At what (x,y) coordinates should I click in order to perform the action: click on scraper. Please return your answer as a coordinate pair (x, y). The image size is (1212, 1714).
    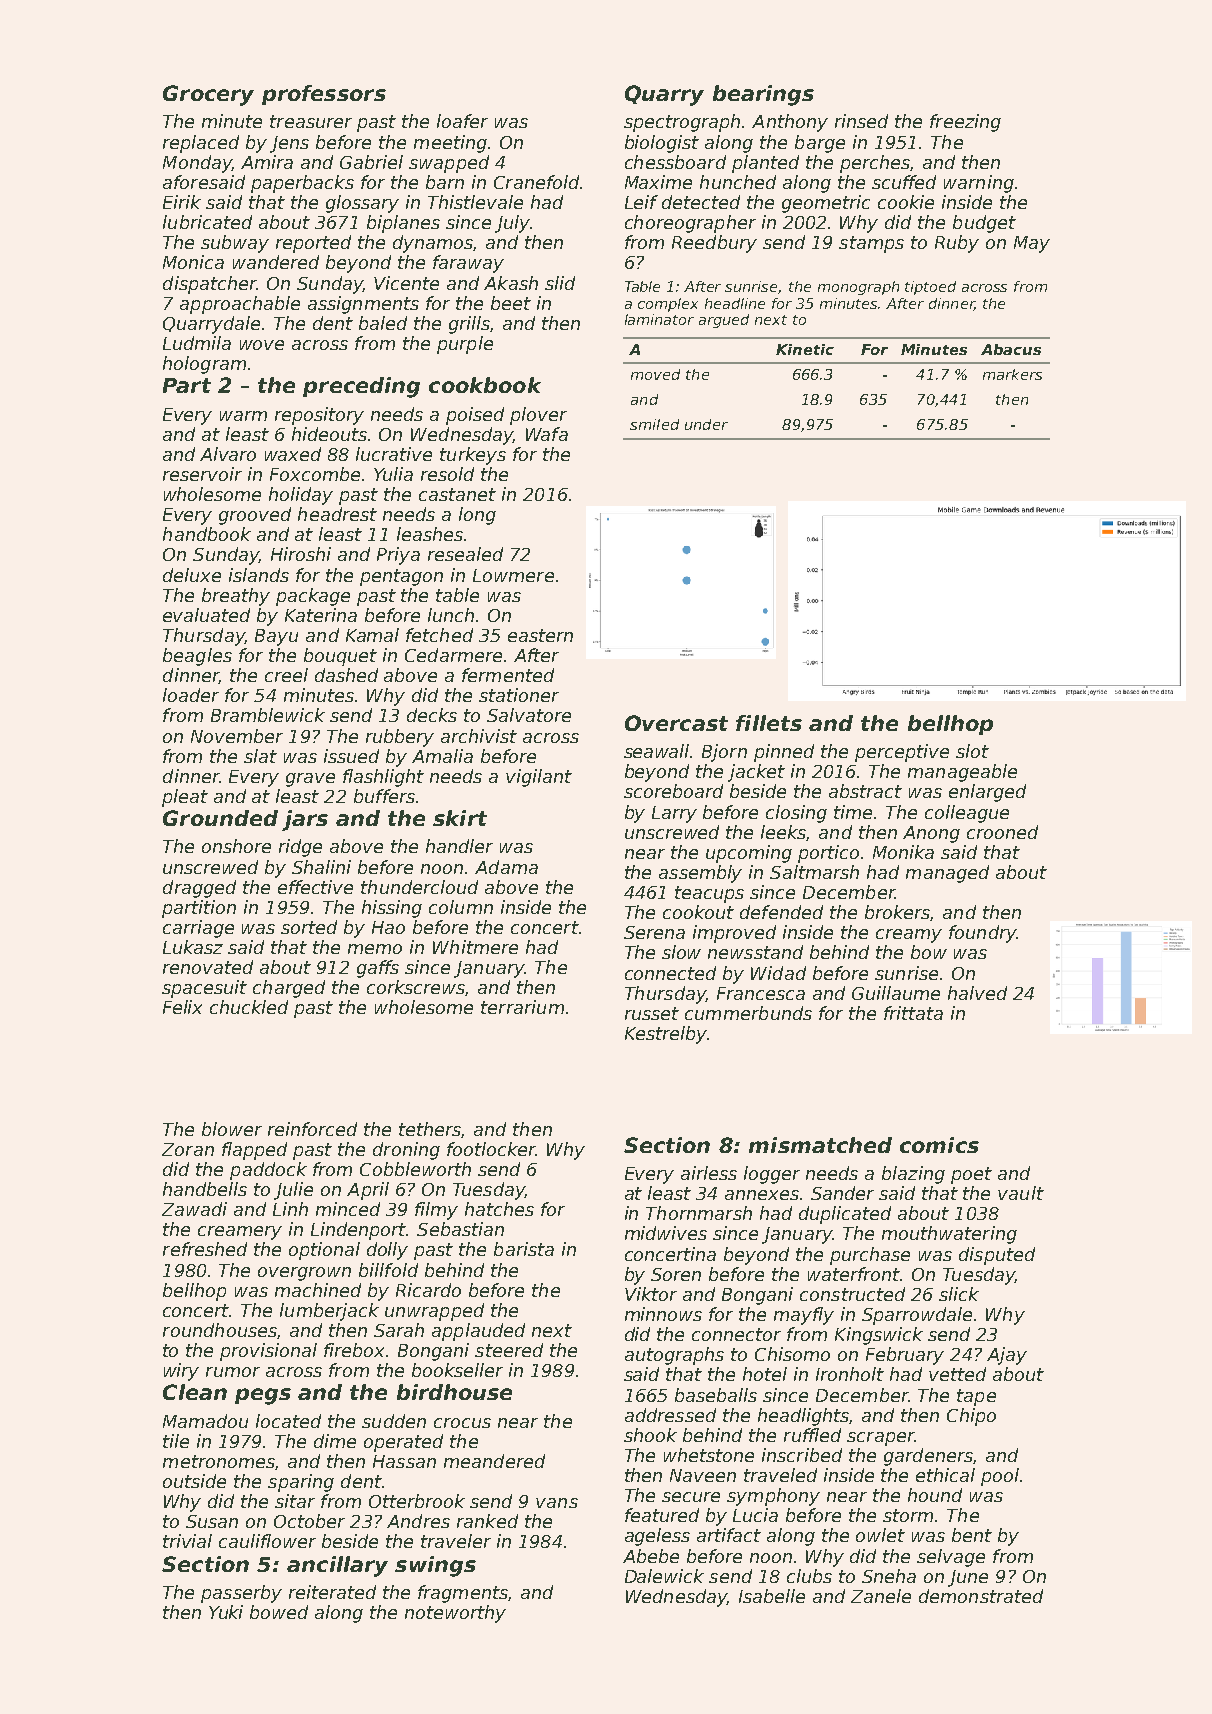
    Looking at the image, I should click on (880, 1439).
